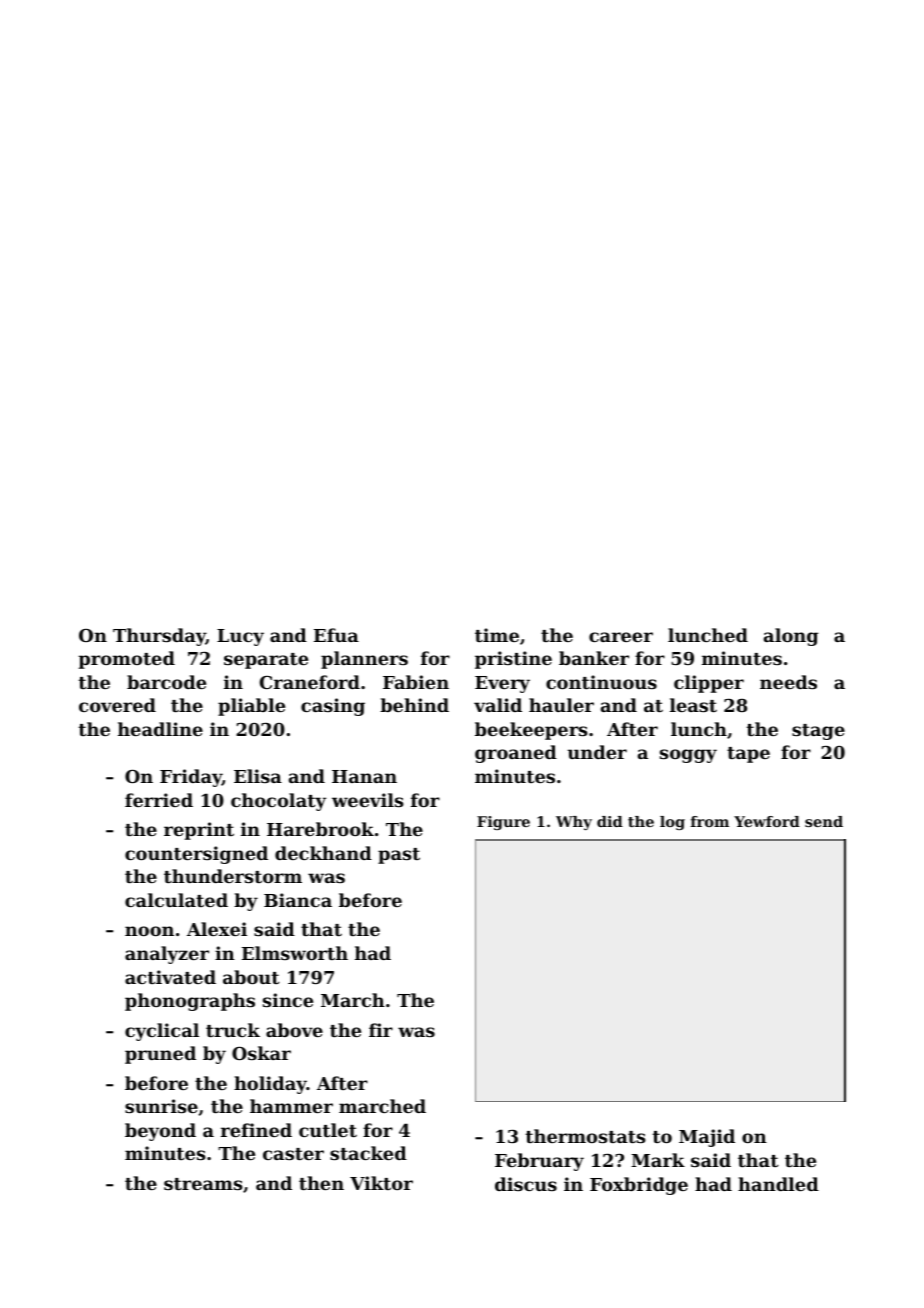  Describe the element at coordinates (824, 821) in the page. I see `send` at that location.
